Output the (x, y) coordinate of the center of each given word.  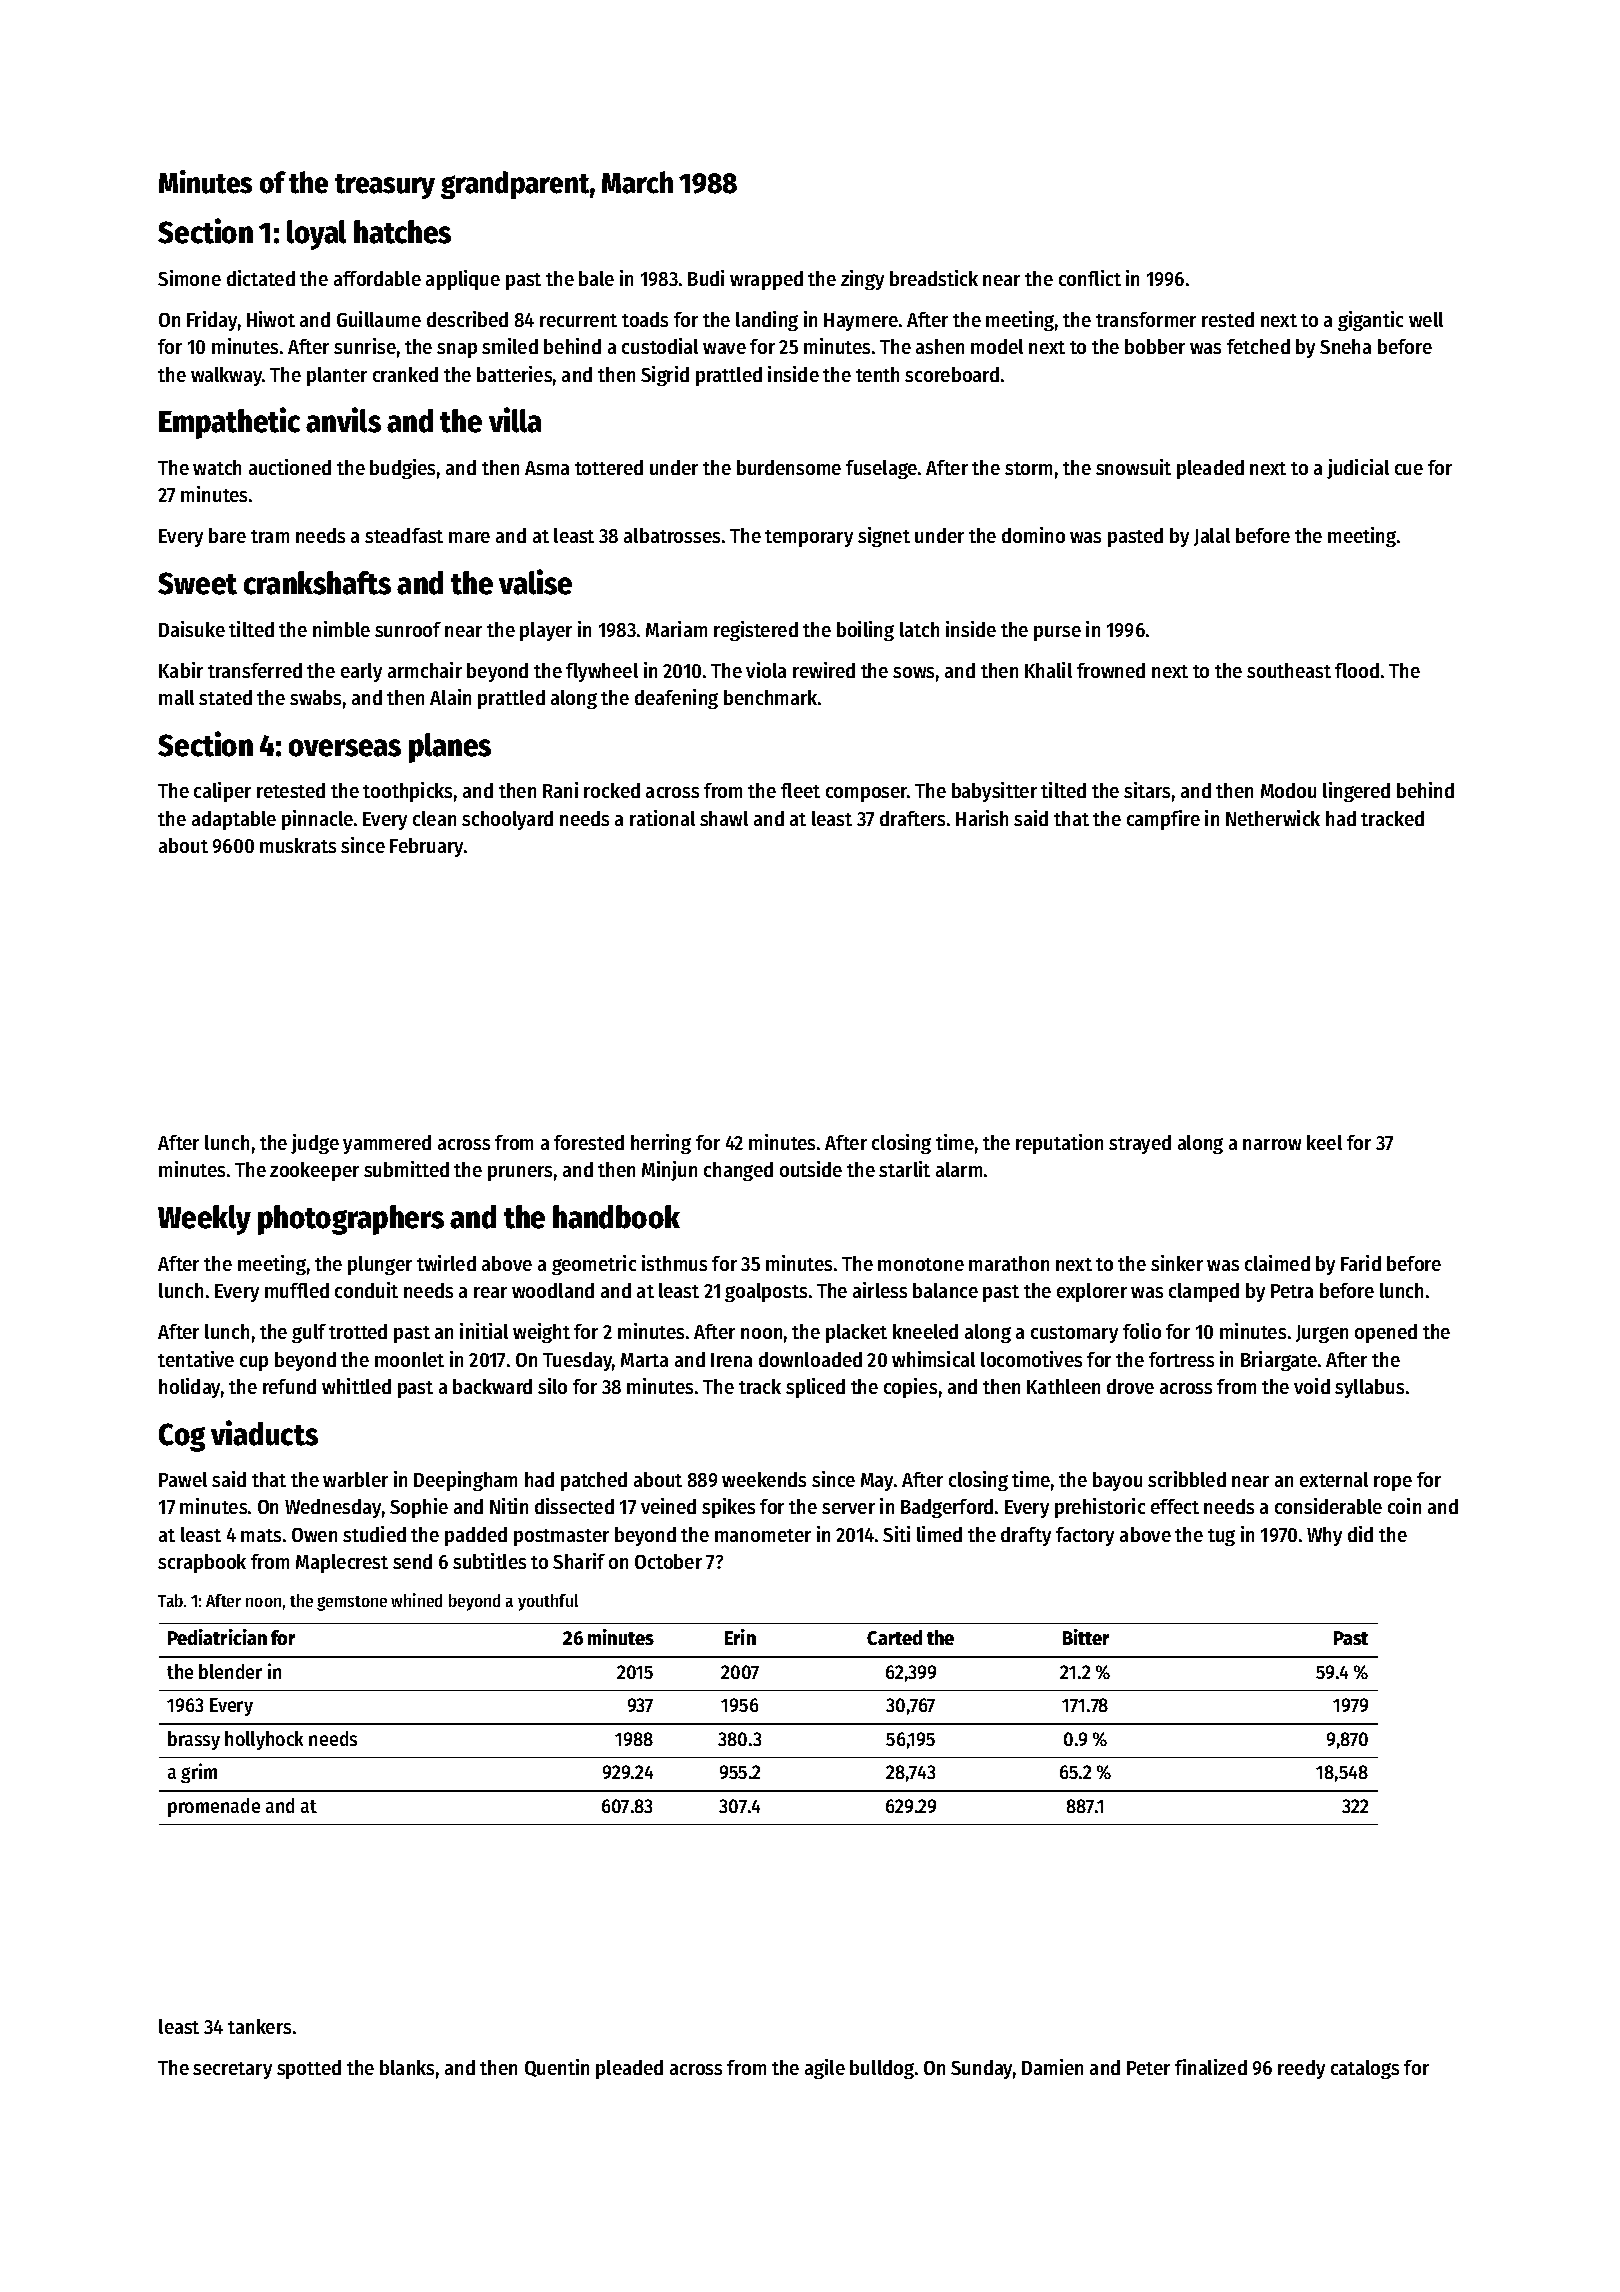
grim (199, 1773)
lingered (1356, 792)
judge (315, 1144)
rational (662, 818)
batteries (514, 374)
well (1426, 319)
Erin (740, 1637)
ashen (940, 346)
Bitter (1086, 1637)
